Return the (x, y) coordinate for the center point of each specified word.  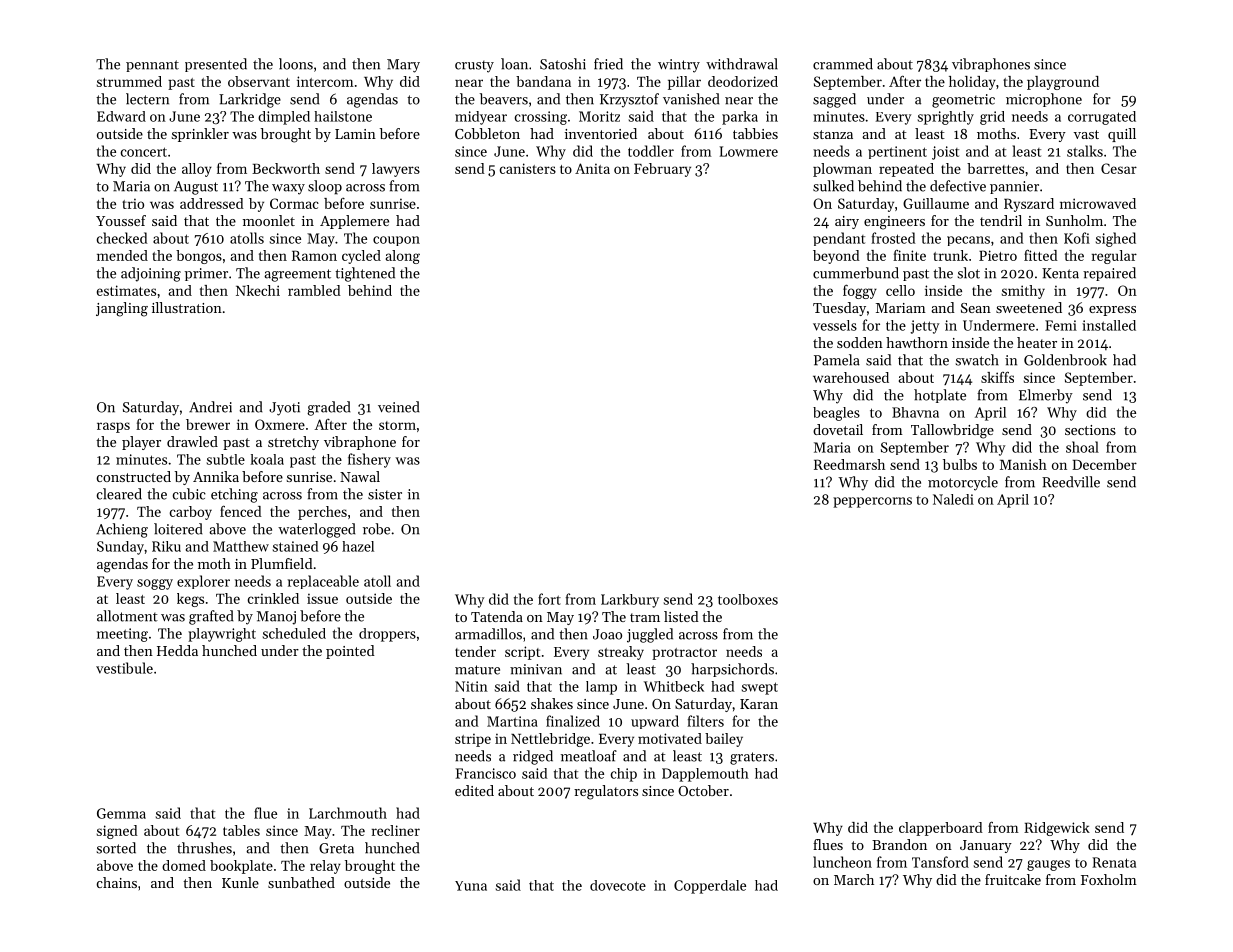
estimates (126, 290)
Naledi (953, 499)
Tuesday (839, 309)
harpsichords (732, 670)
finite (909, 255)
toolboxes (748, 599)
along (403, 257)
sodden (860, 342)
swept (760, 688)
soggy (155, 584)
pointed (350, 652)
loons (296, 64)
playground (1063, 83)
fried (608, 64)
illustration (187, 307)
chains (117, 882)
